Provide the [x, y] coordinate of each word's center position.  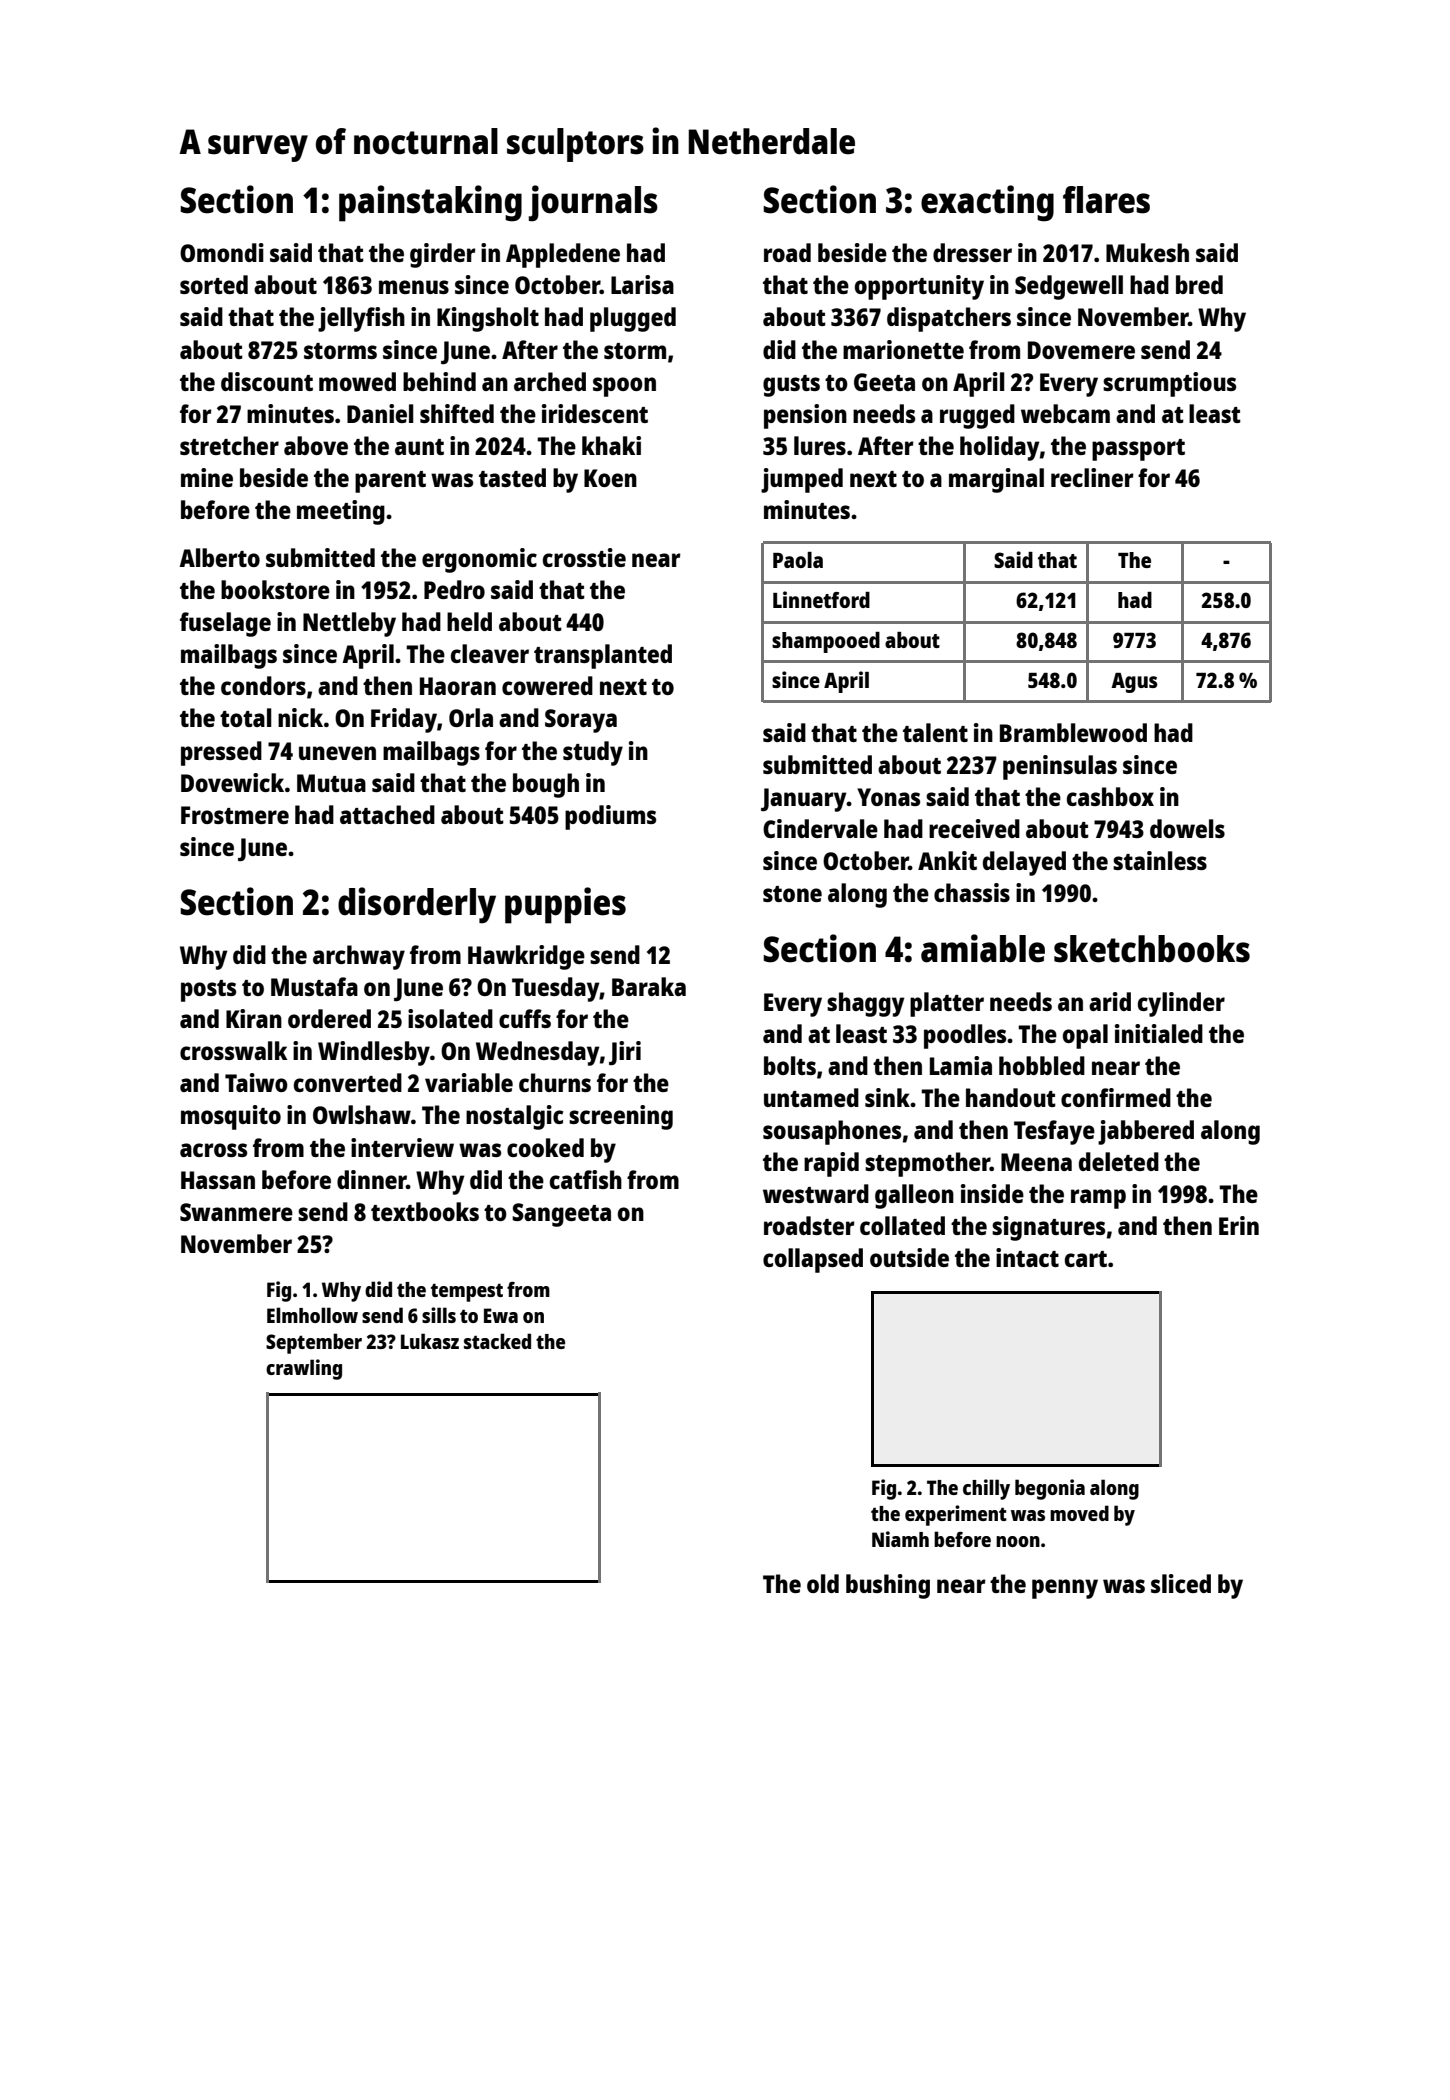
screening [621, 1117]
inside [992, 1193]
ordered [329, 1018]
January [804, 800]
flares [1106, 200]
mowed [357, 381]
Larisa [642, 284]
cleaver [490, 653]
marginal [996, 480]
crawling [304, 1369]
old [823, 1583]
